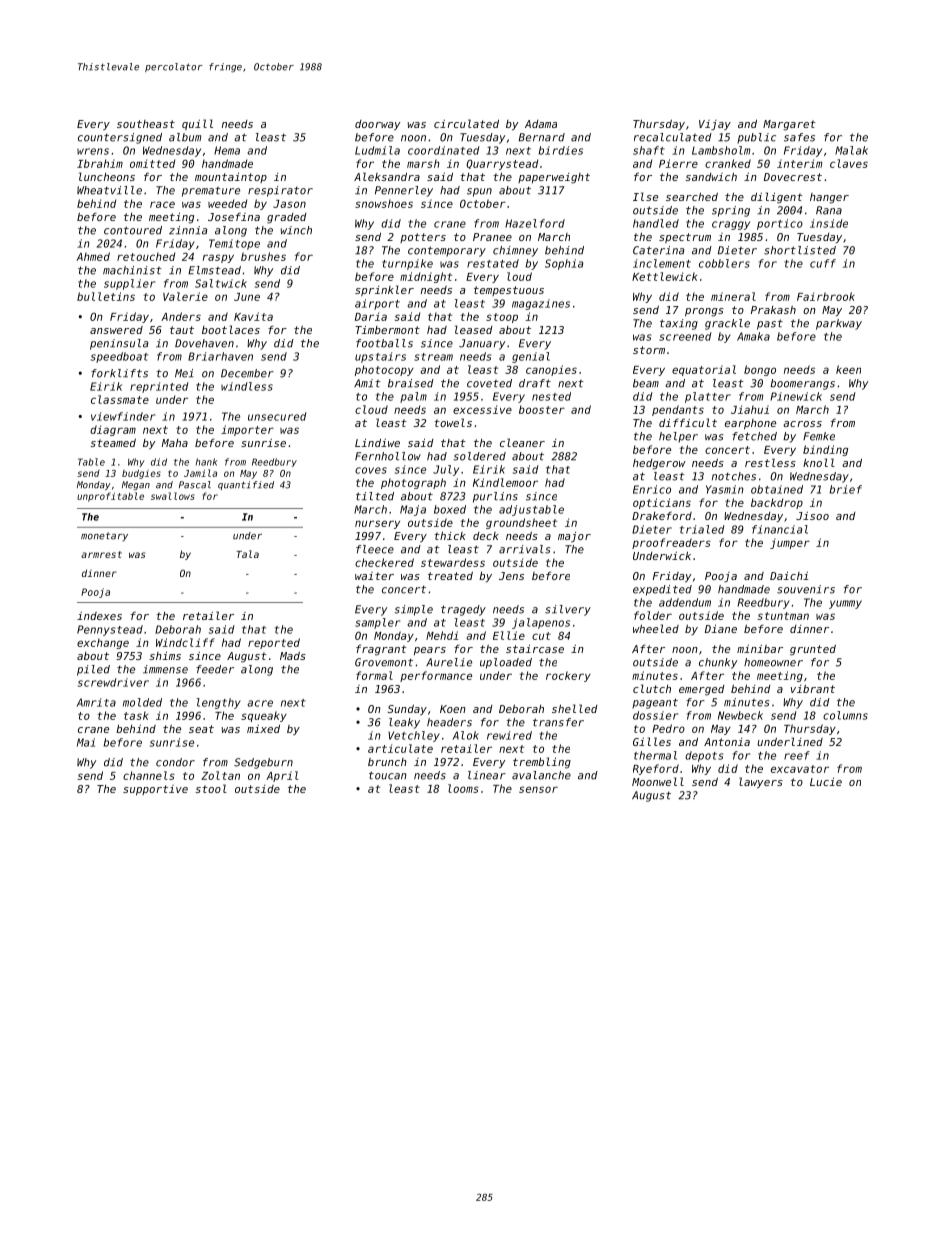 The height and width of the screenshot is (1233, 952). I want to click on quill, so click(197, 124).
